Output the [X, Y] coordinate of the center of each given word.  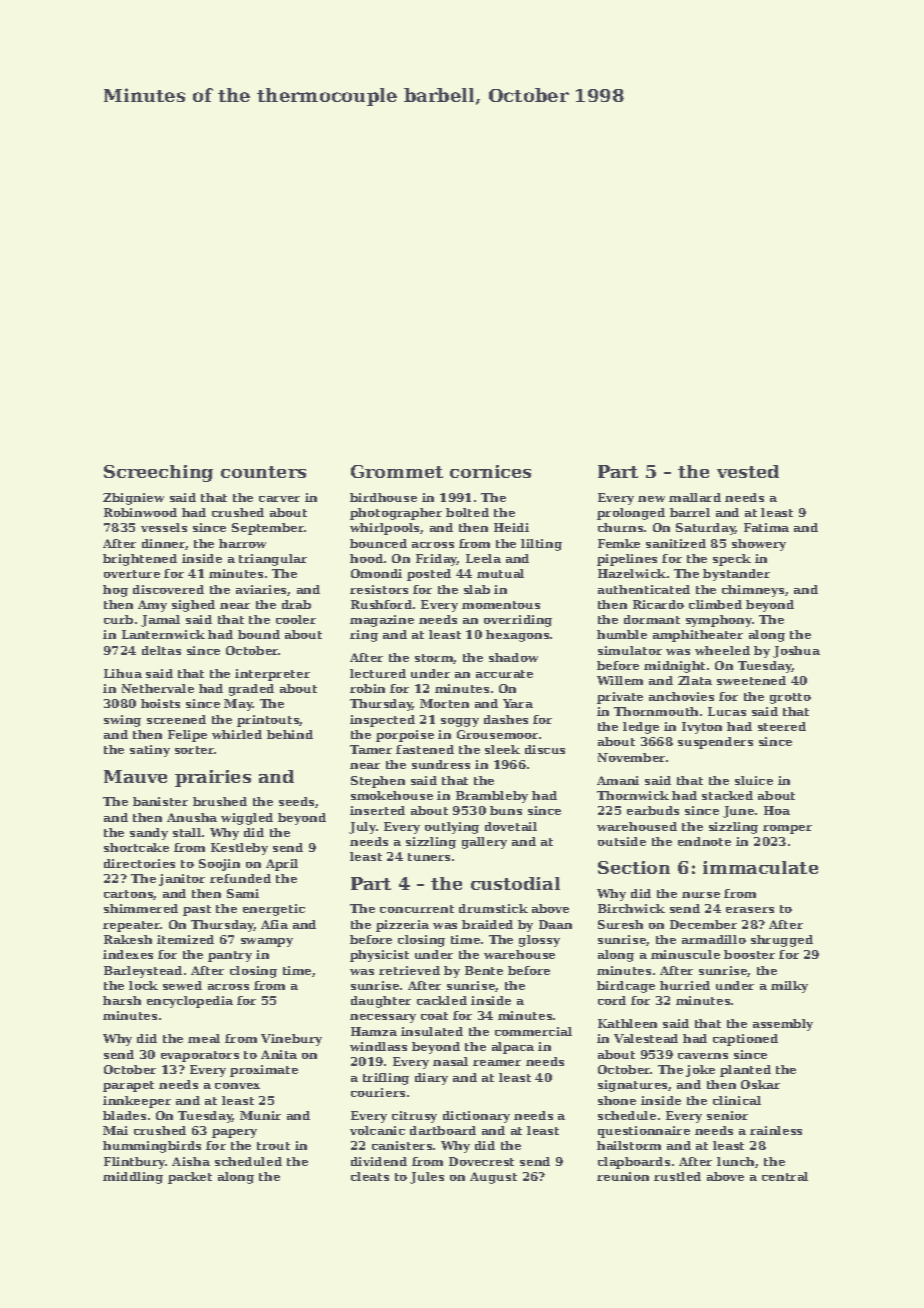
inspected [382, 721]
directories [139, 863]
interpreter [272, 675]
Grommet [397, 471]
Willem [620, 680]
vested [748, 471]
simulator [630, 650]
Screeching [158, 473]
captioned [745, 1040]
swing [122, 721]
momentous [501, 605]
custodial [515, 883]
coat [434, 1016]
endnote [704, 841]
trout [273, 1146]
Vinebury [291, 1040]
